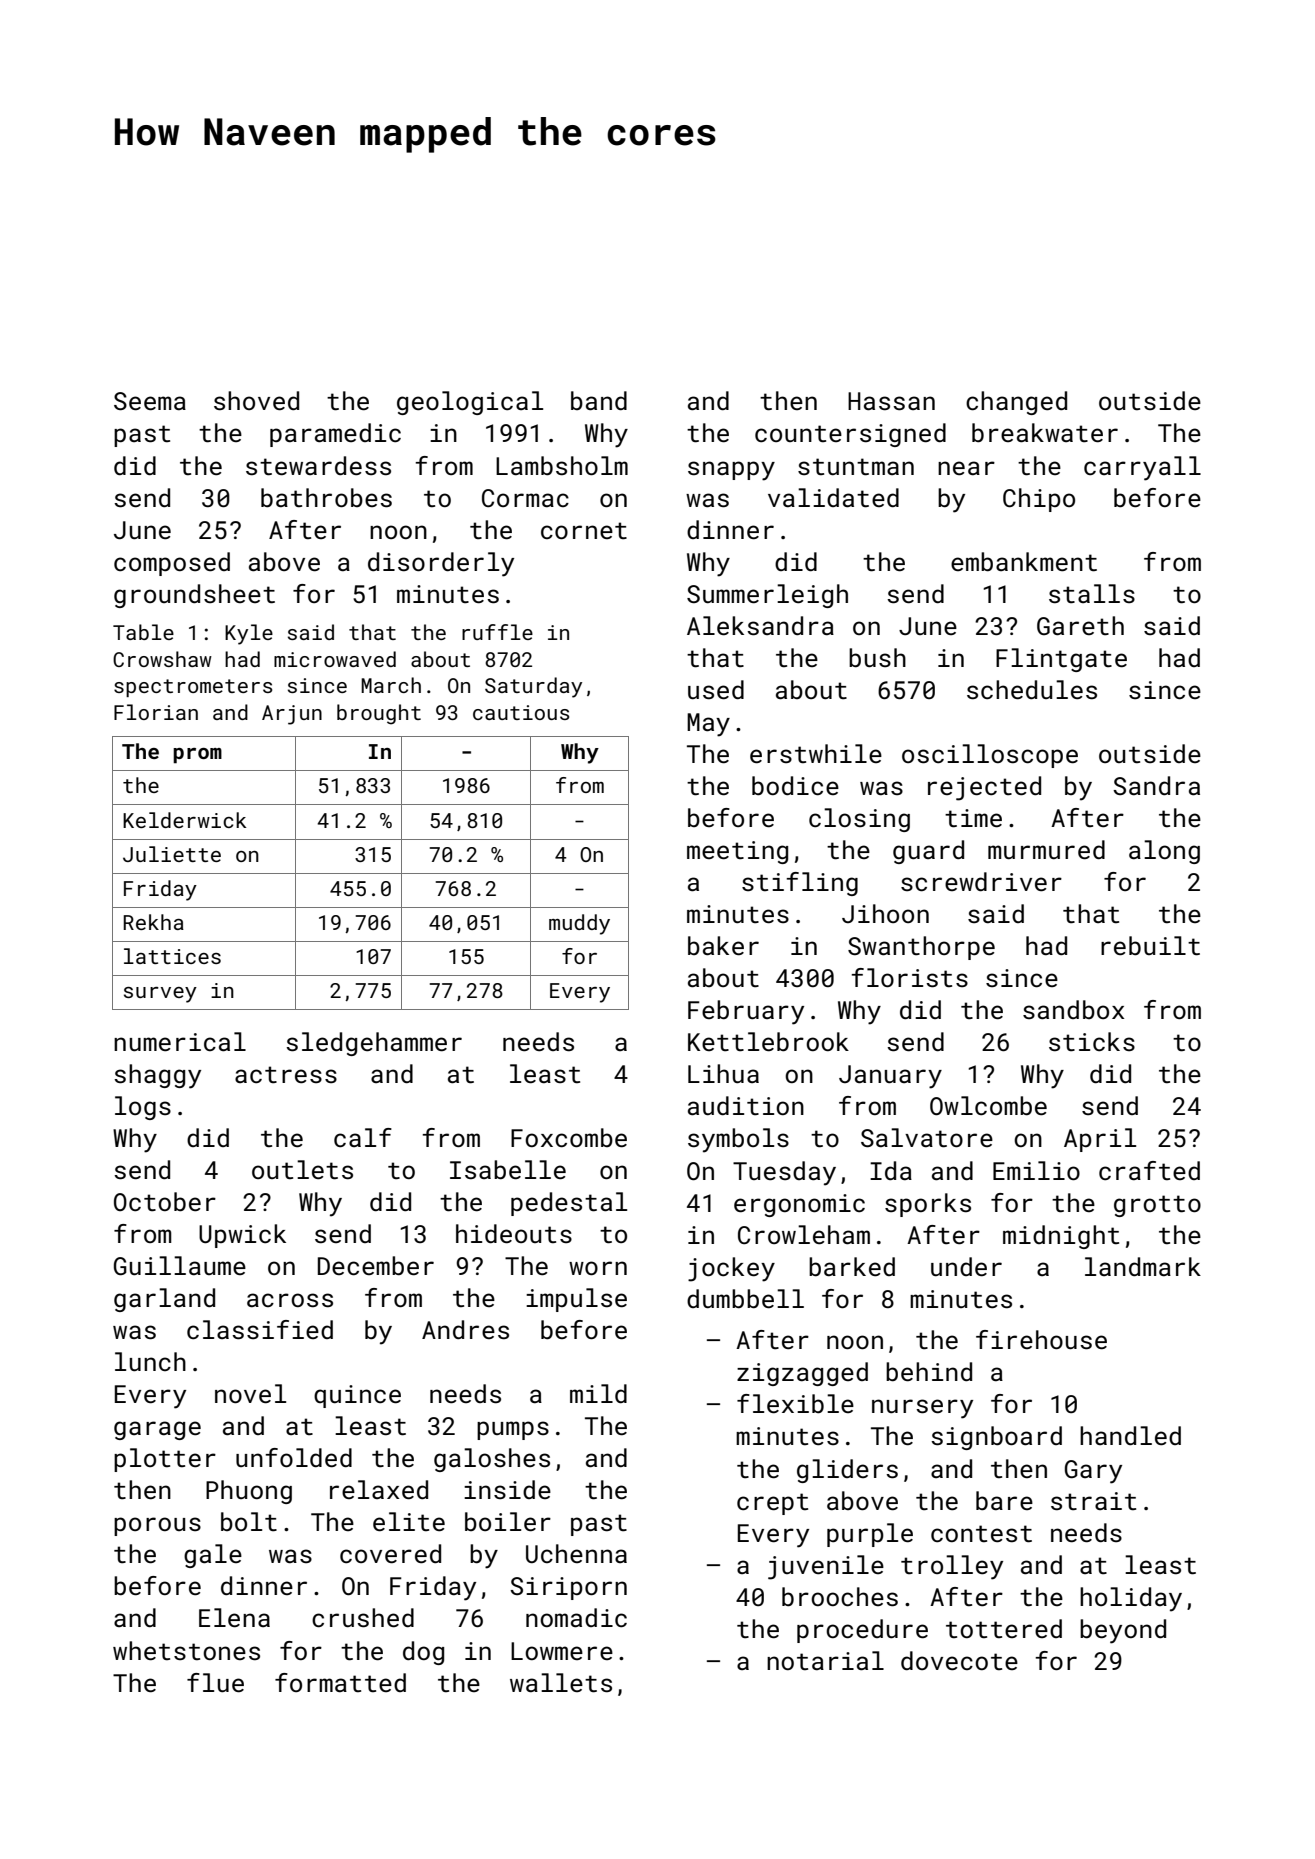 This screenshot has height=1859, width=1315. Describe the element at coordinates (731, 471) in the screenshot. I see `snappy` at that location.
